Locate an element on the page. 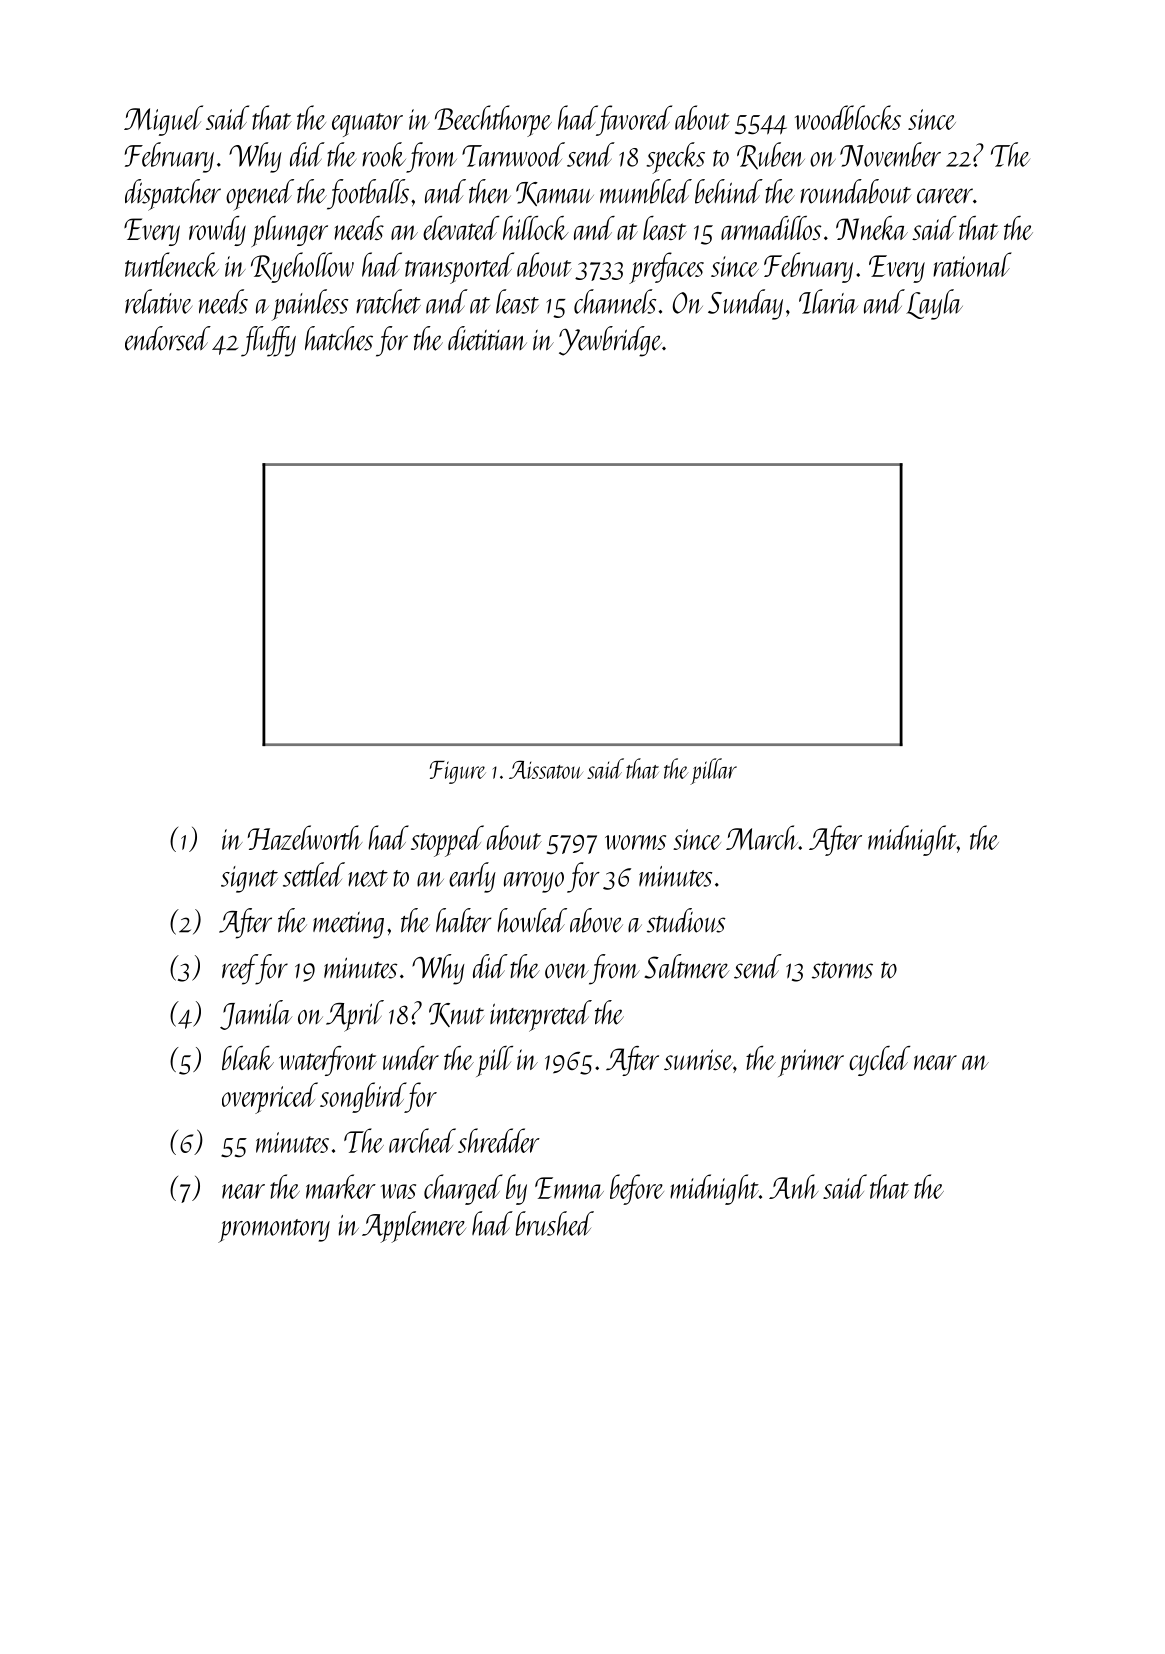  Layla is located at coordinates (934, 304).
